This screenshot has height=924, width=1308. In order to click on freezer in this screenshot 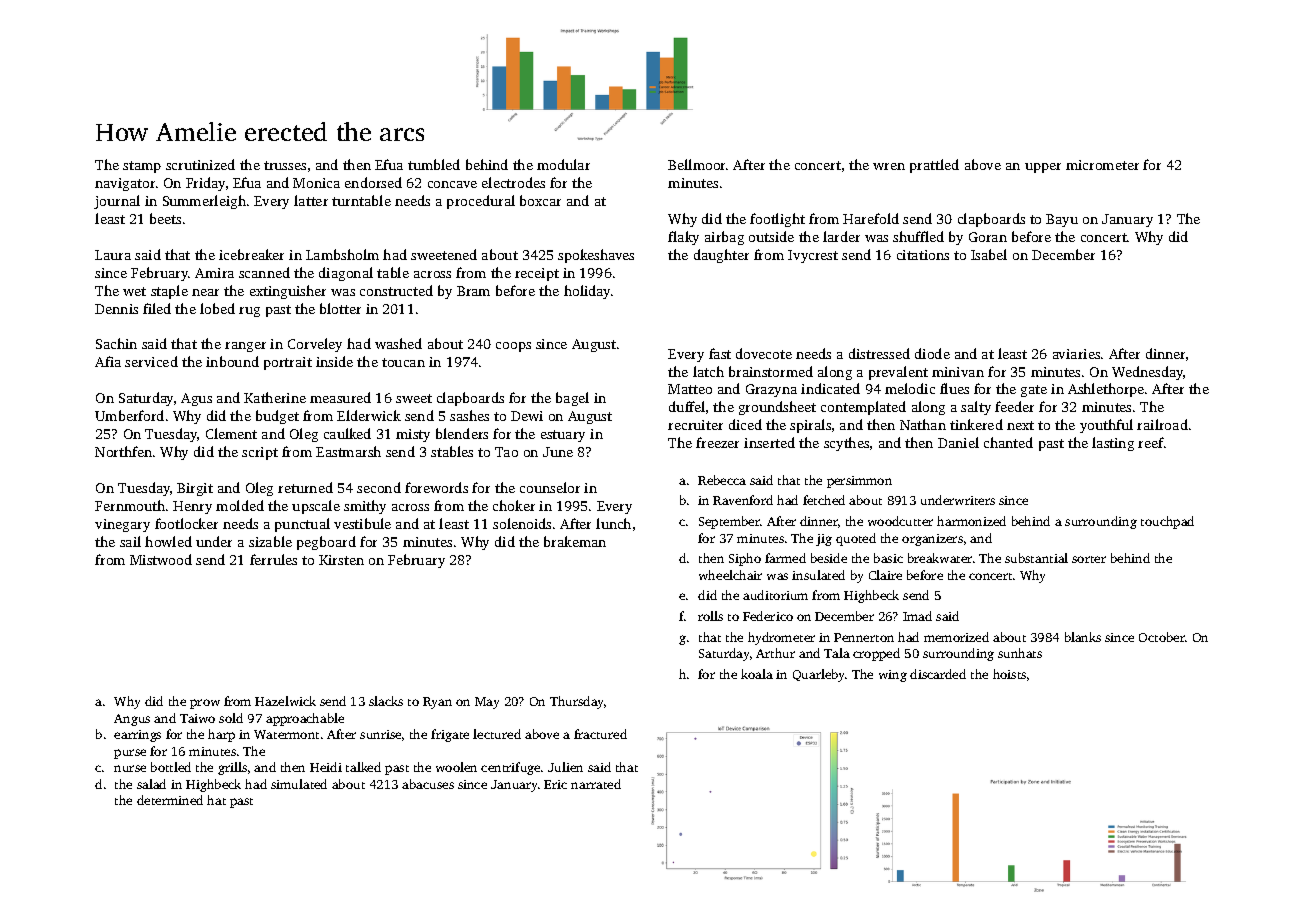, I will do `click(717, 442)`.
